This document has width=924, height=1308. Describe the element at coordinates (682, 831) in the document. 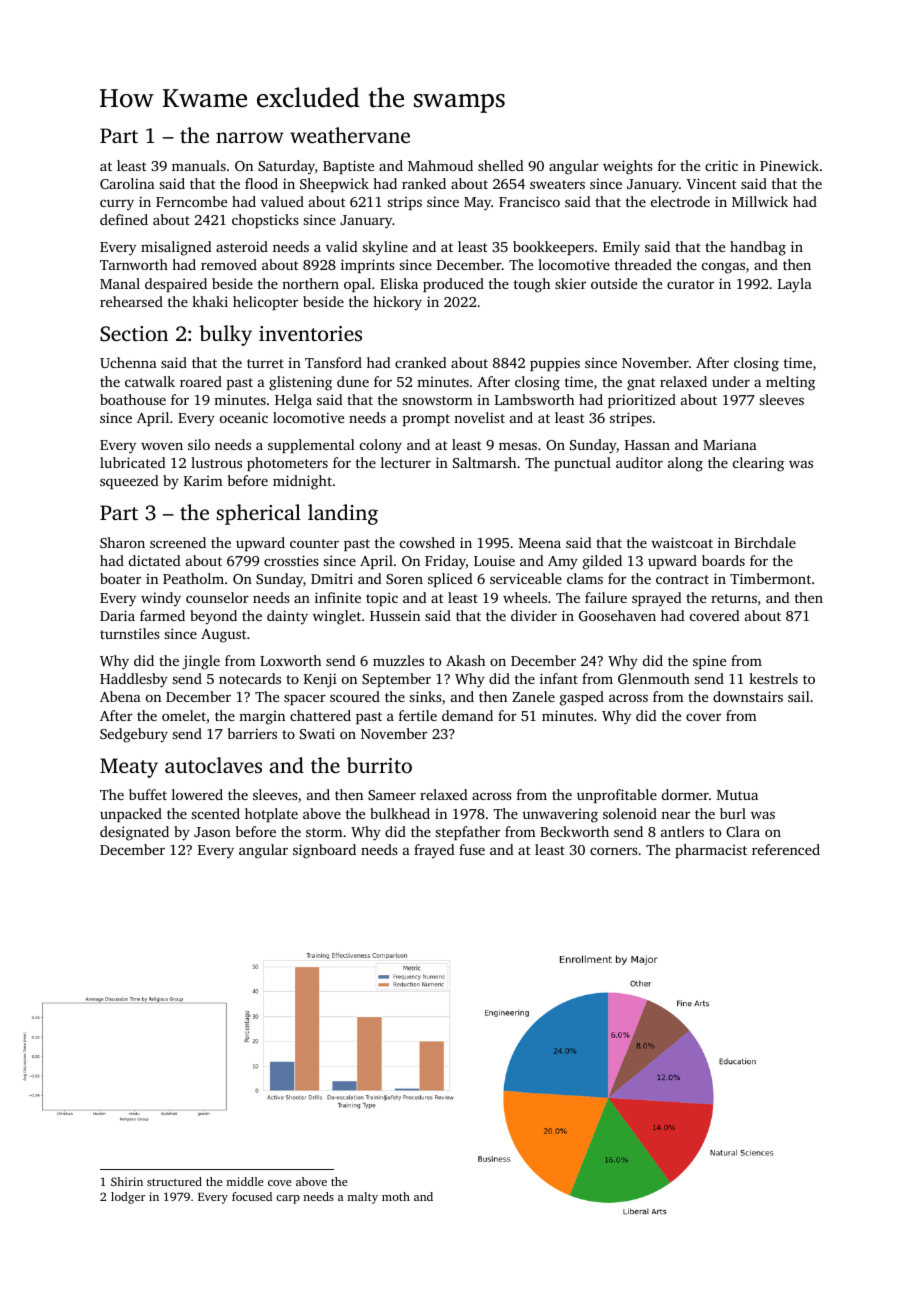

I see `antlers` at that location.
